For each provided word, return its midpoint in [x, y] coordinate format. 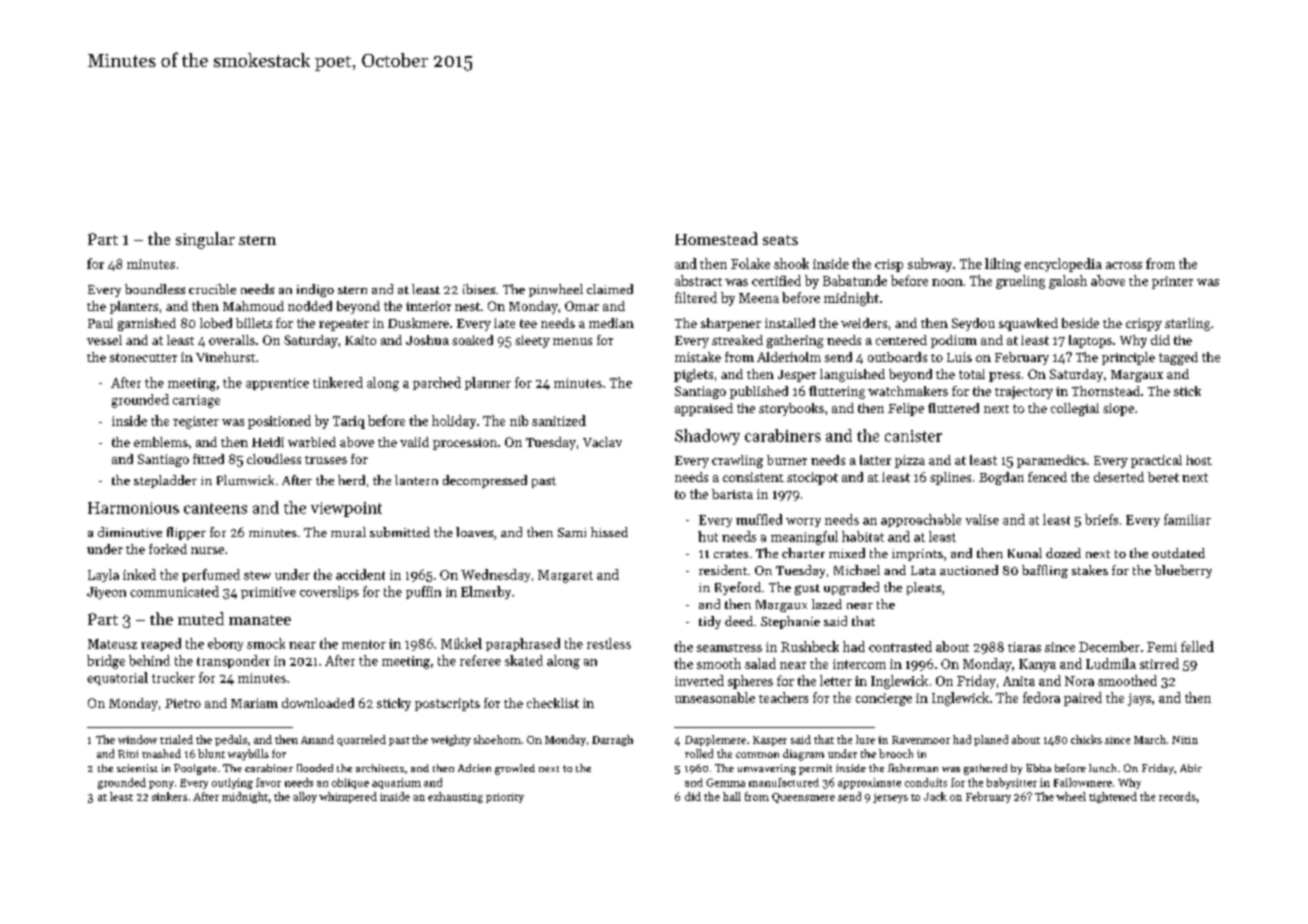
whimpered [348, 797]
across [1124, 265]
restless [609, 643]
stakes [1090, 570]
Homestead [716, 238]
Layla [103, 575]
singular [205, 240]
